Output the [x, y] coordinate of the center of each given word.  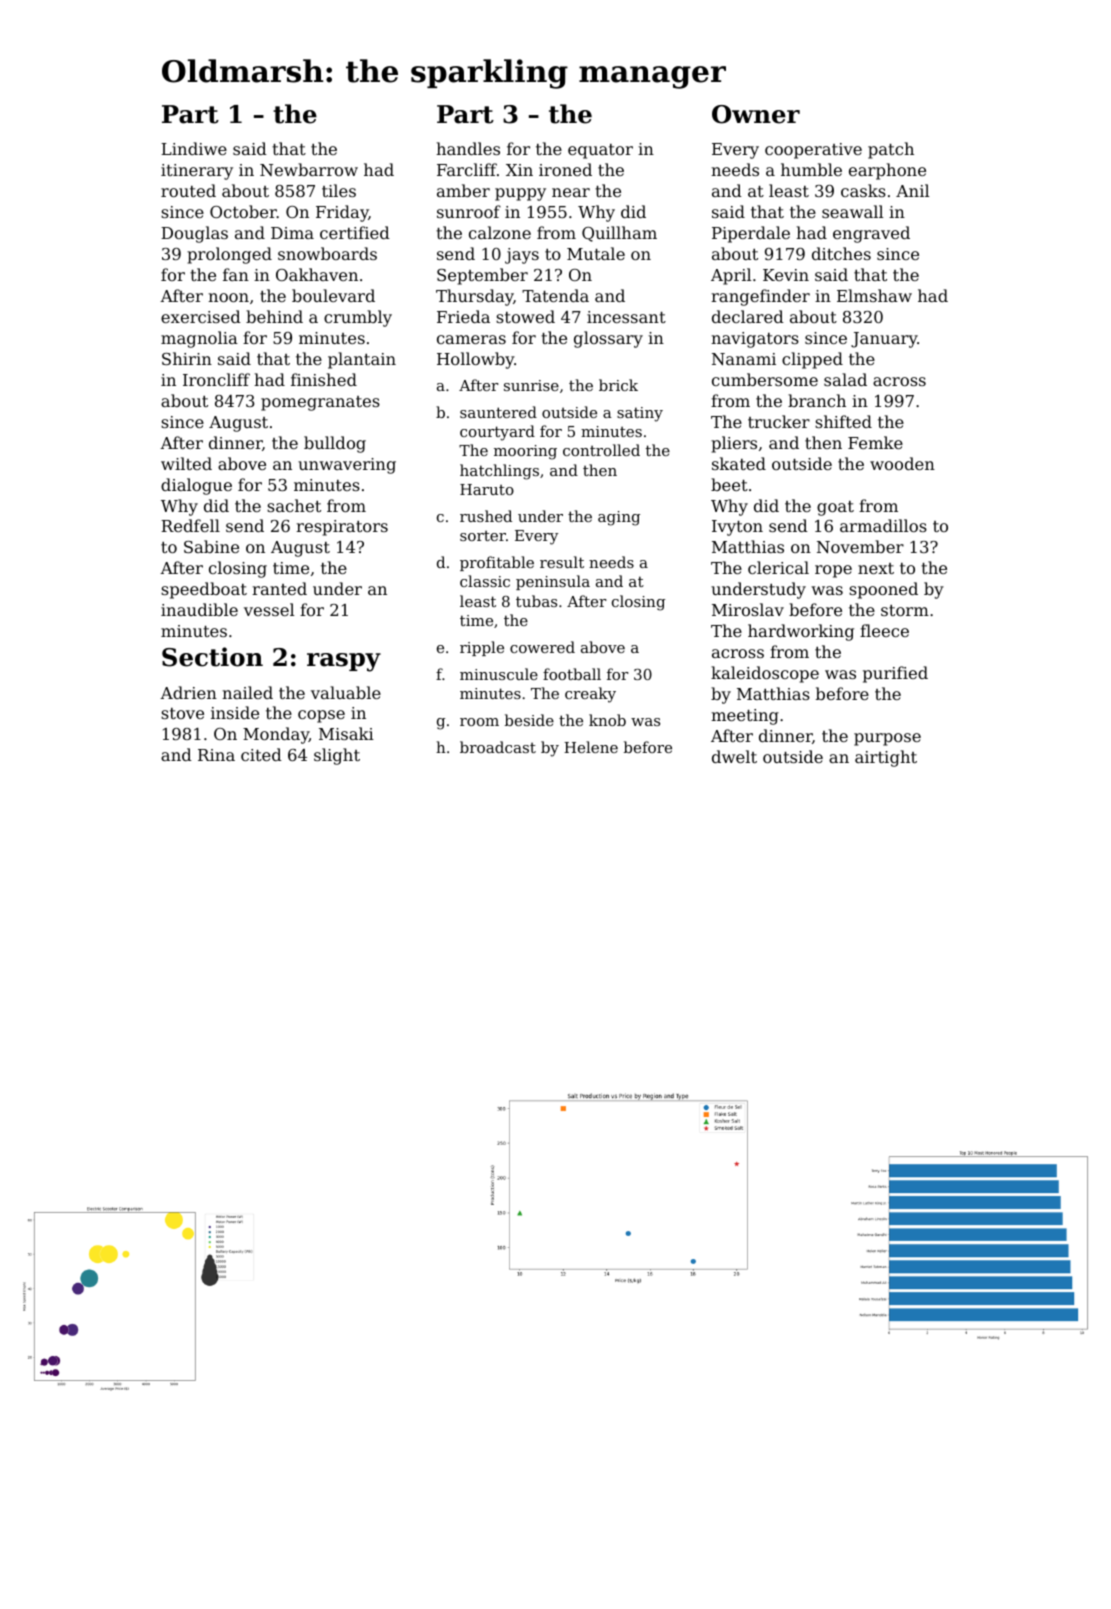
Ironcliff [216, 379]
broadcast [498, 747]
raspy [344, 662]
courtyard [497, 433]
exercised [201, 316]
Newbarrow [309, 169]
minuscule [499, 674]
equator [600, 151]
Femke [875, 442]
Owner [756, 114]
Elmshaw [874, 295]
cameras [471, 339]
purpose [887, 739]
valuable [346, 692]
